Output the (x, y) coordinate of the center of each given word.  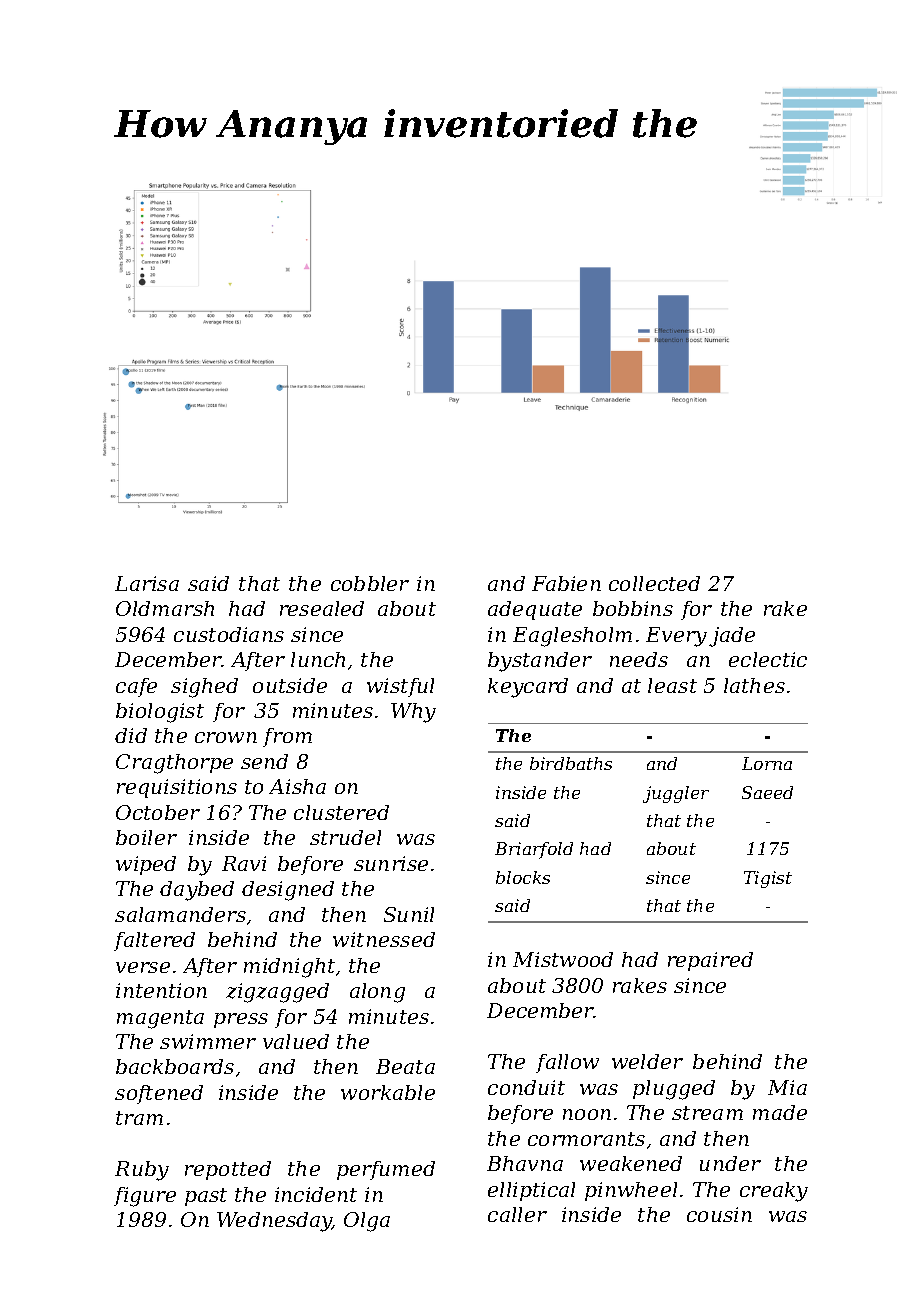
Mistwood (563, 959)
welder (647, 1061)
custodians (229, 634)
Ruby (142, 1171)
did (131, 735)
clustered (341, 812)
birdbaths (571, 763)
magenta (160, 1019)
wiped (146, 865)
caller (517, 1214)
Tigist (768, 879)
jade (732, 637)
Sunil (409, 914)
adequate (535, 610)
